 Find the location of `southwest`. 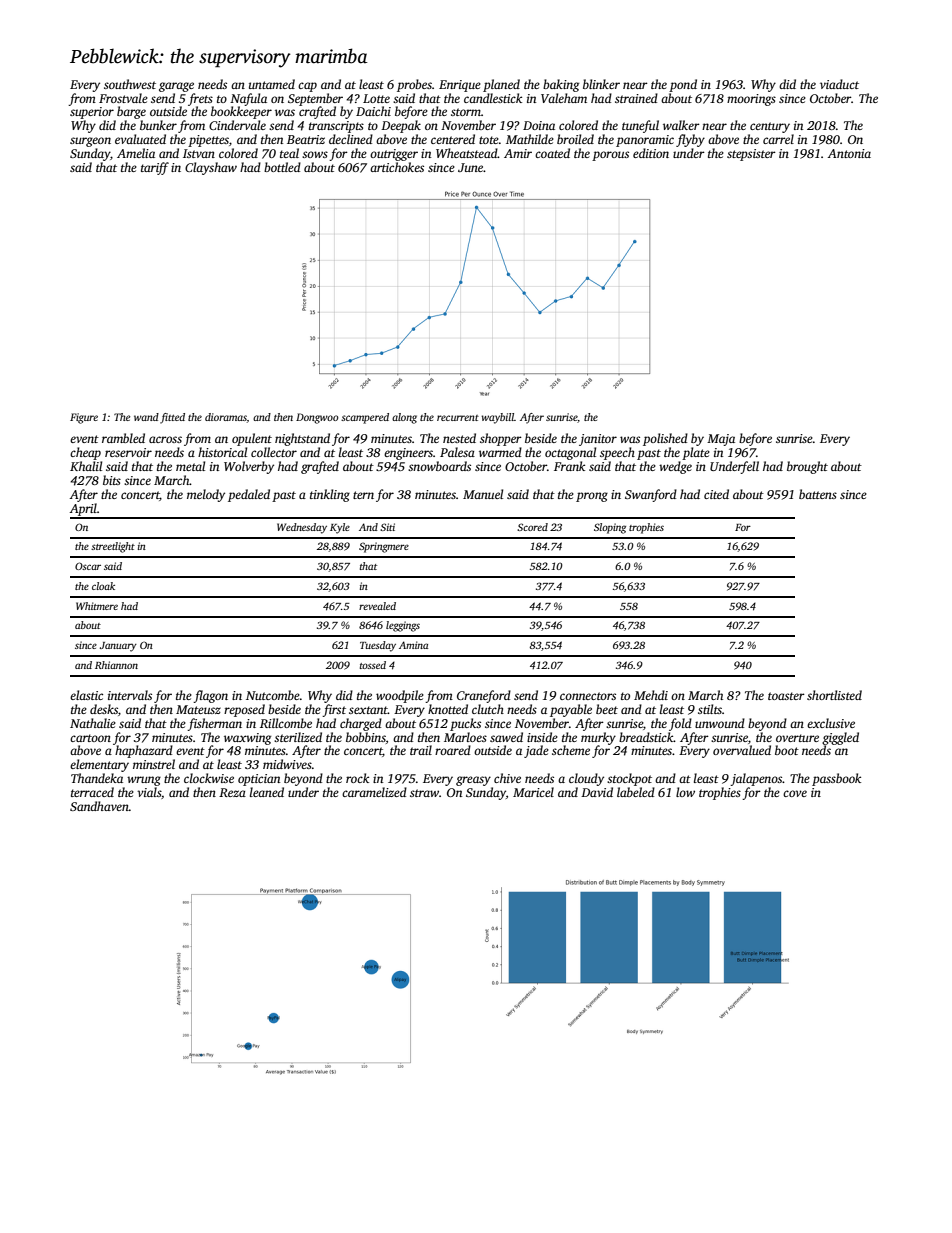

southwest is located at coordinates (130, 84).
